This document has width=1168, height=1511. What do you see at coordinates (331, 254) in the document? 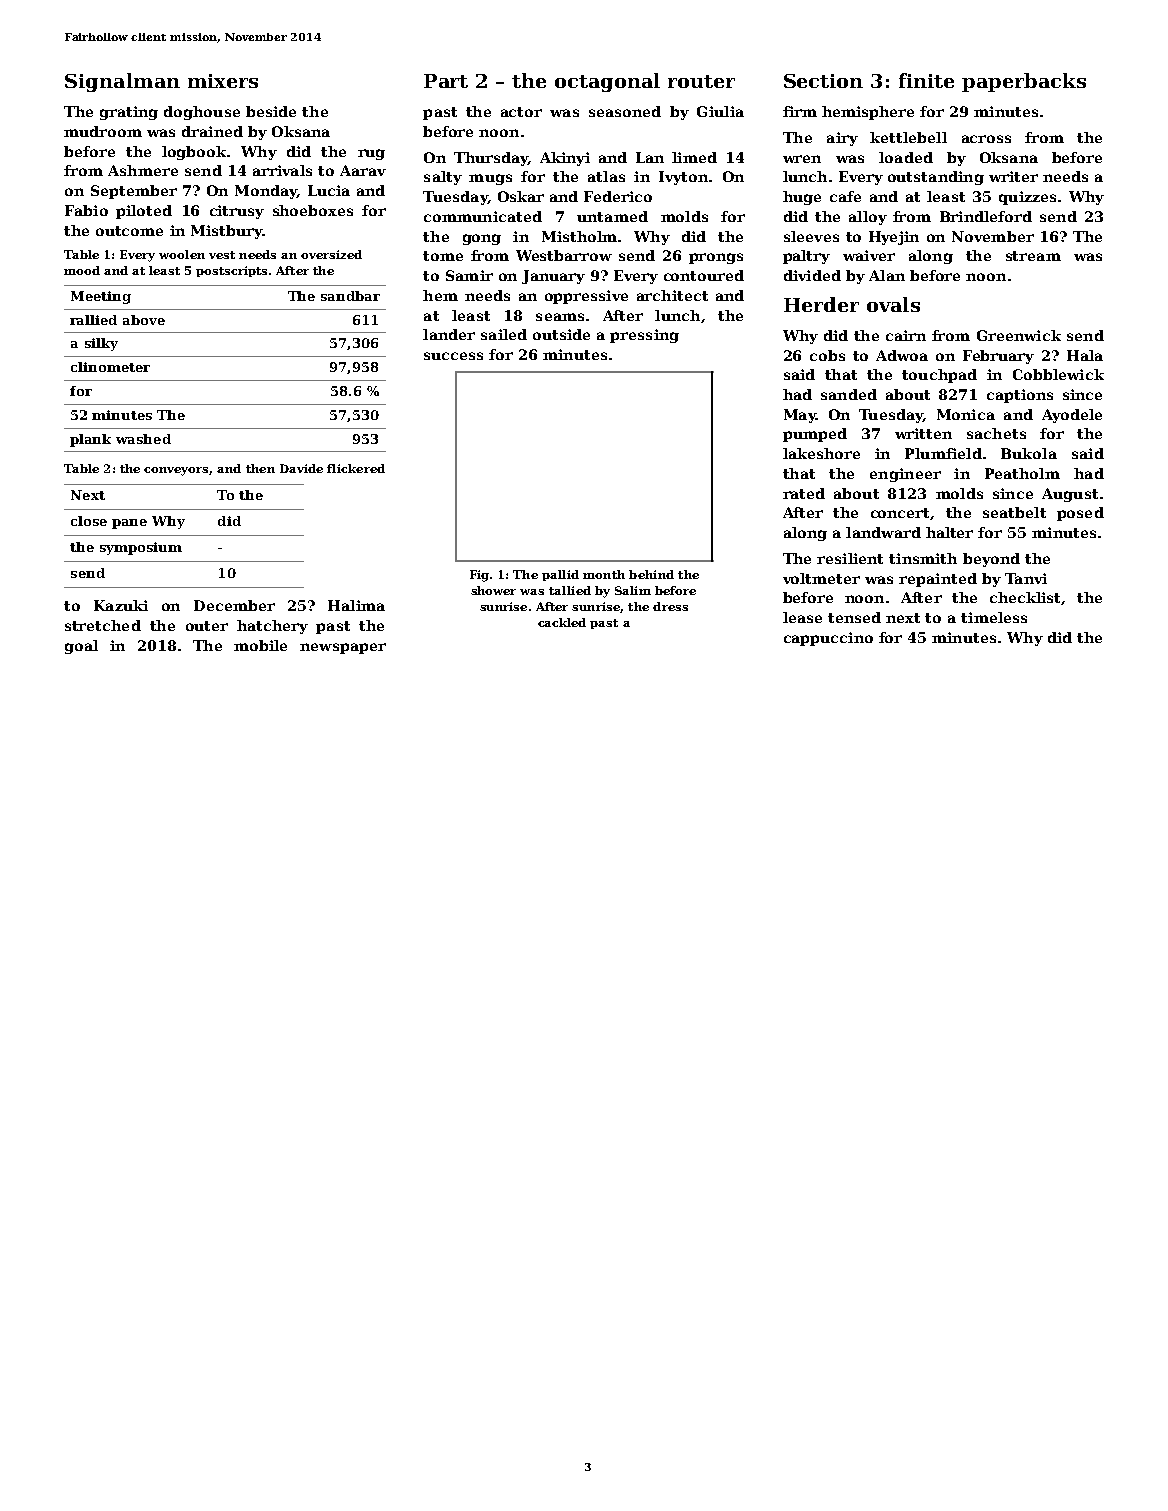
I see `oversized` at bounding box center [331, 254].
